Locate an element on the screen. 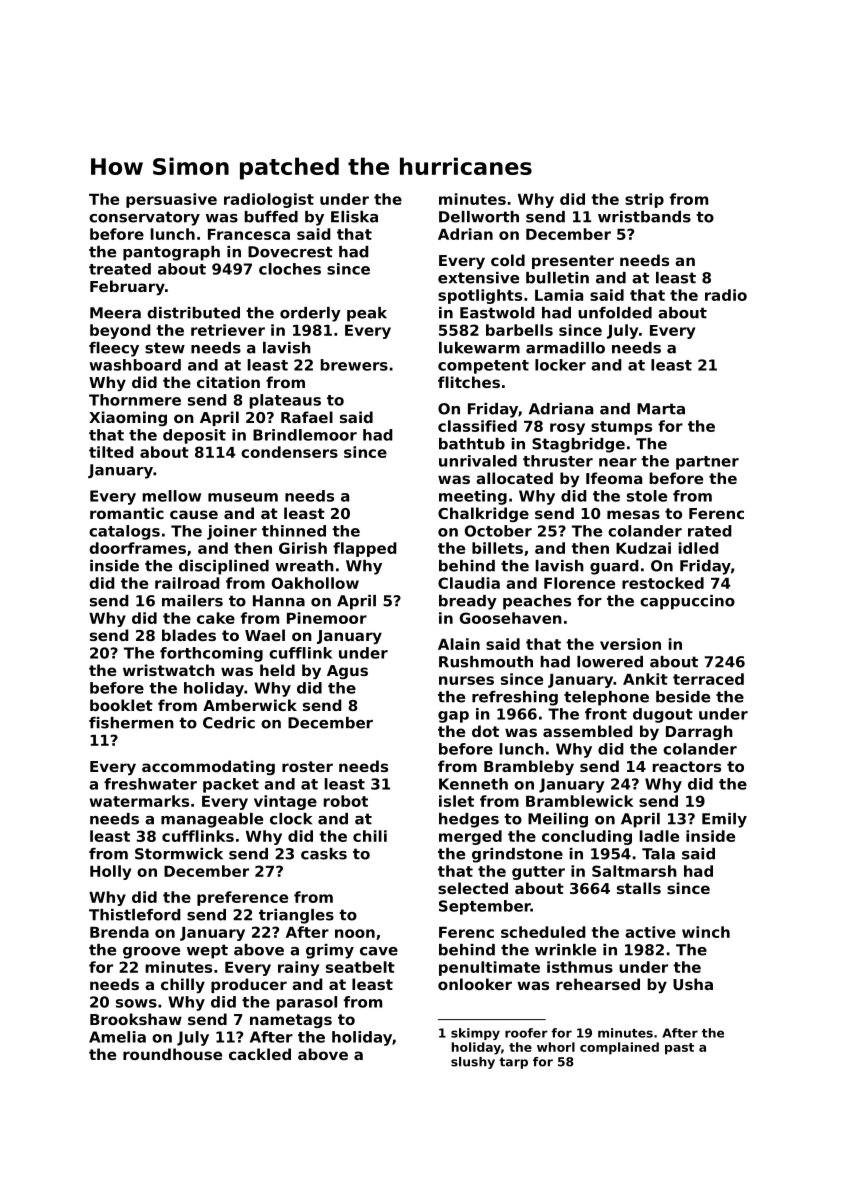  extensive is located at coordinates (478, 278).
